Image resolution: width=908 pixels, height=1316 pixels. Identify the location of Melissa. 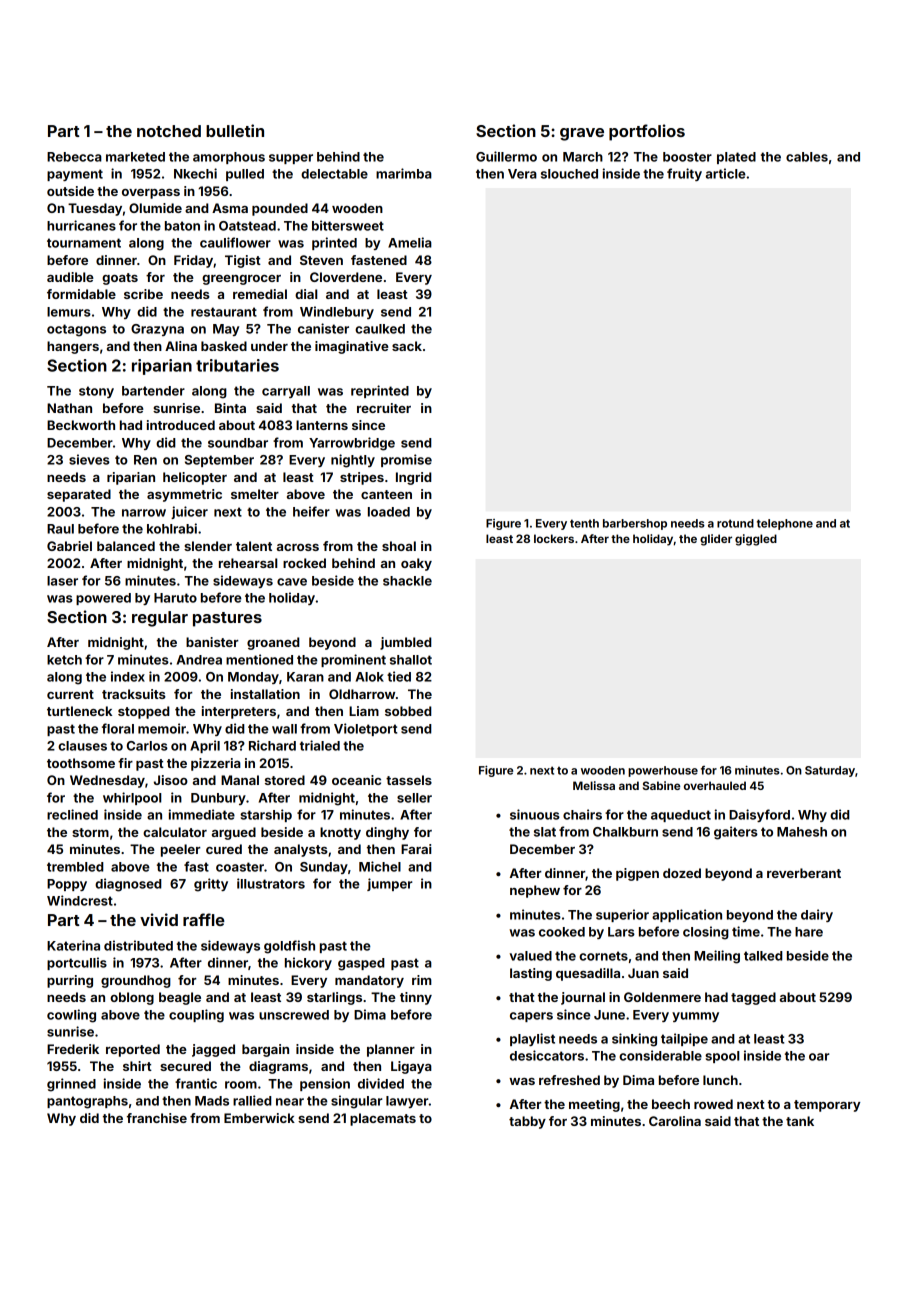
(594, 785).
